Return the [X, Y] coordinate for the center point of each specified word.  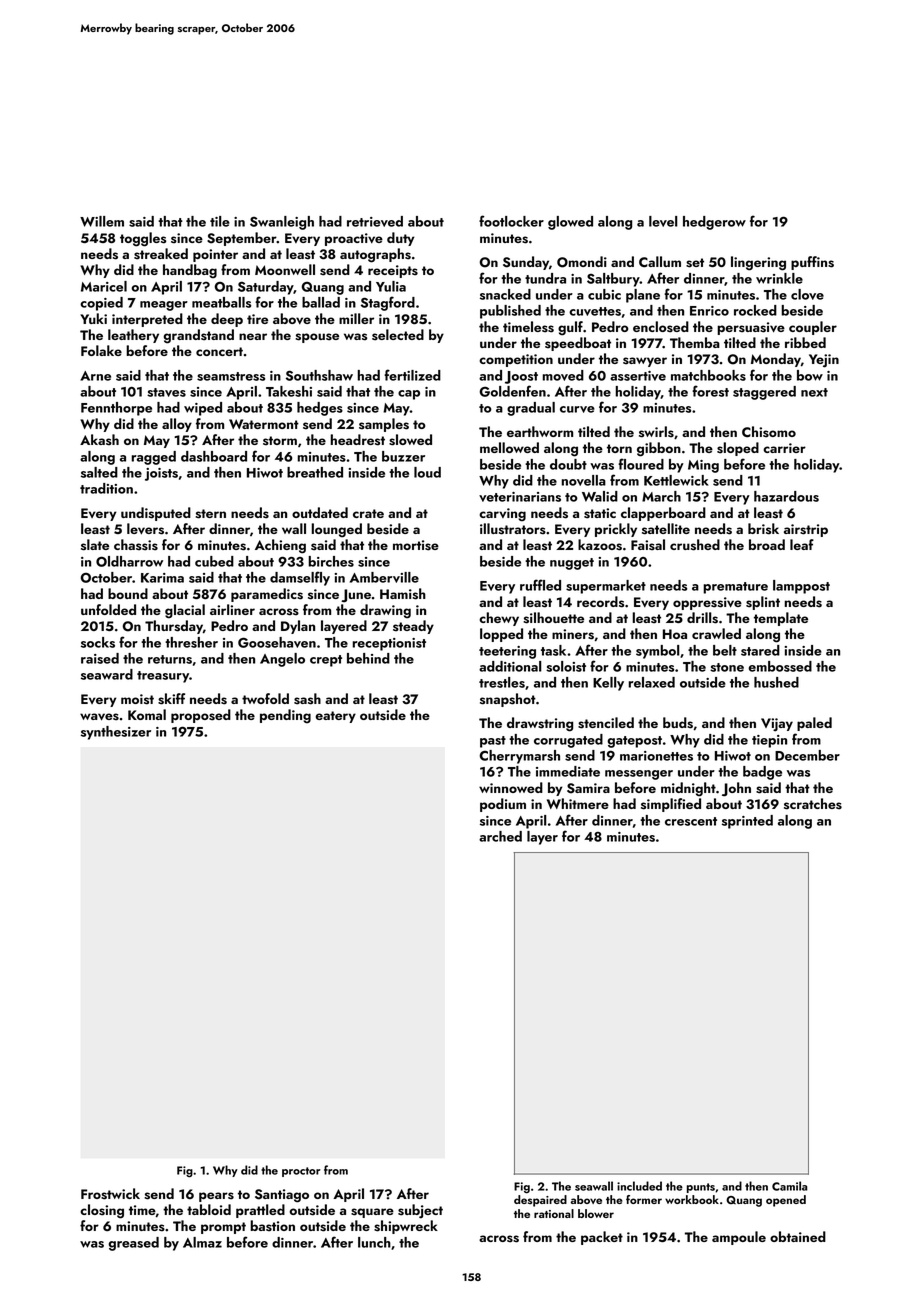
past [493, 742]
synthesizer [116, 733]
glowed [570, 223]
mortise [416, 545]
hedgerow [714, 223]
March [661, 496]
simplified [671, 805]
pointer [215, 255]
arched [500, 836]
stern [210, 514]
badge [762, 773]
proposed [201, 716]
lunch [374, 1242]
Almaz [202, 1242]
